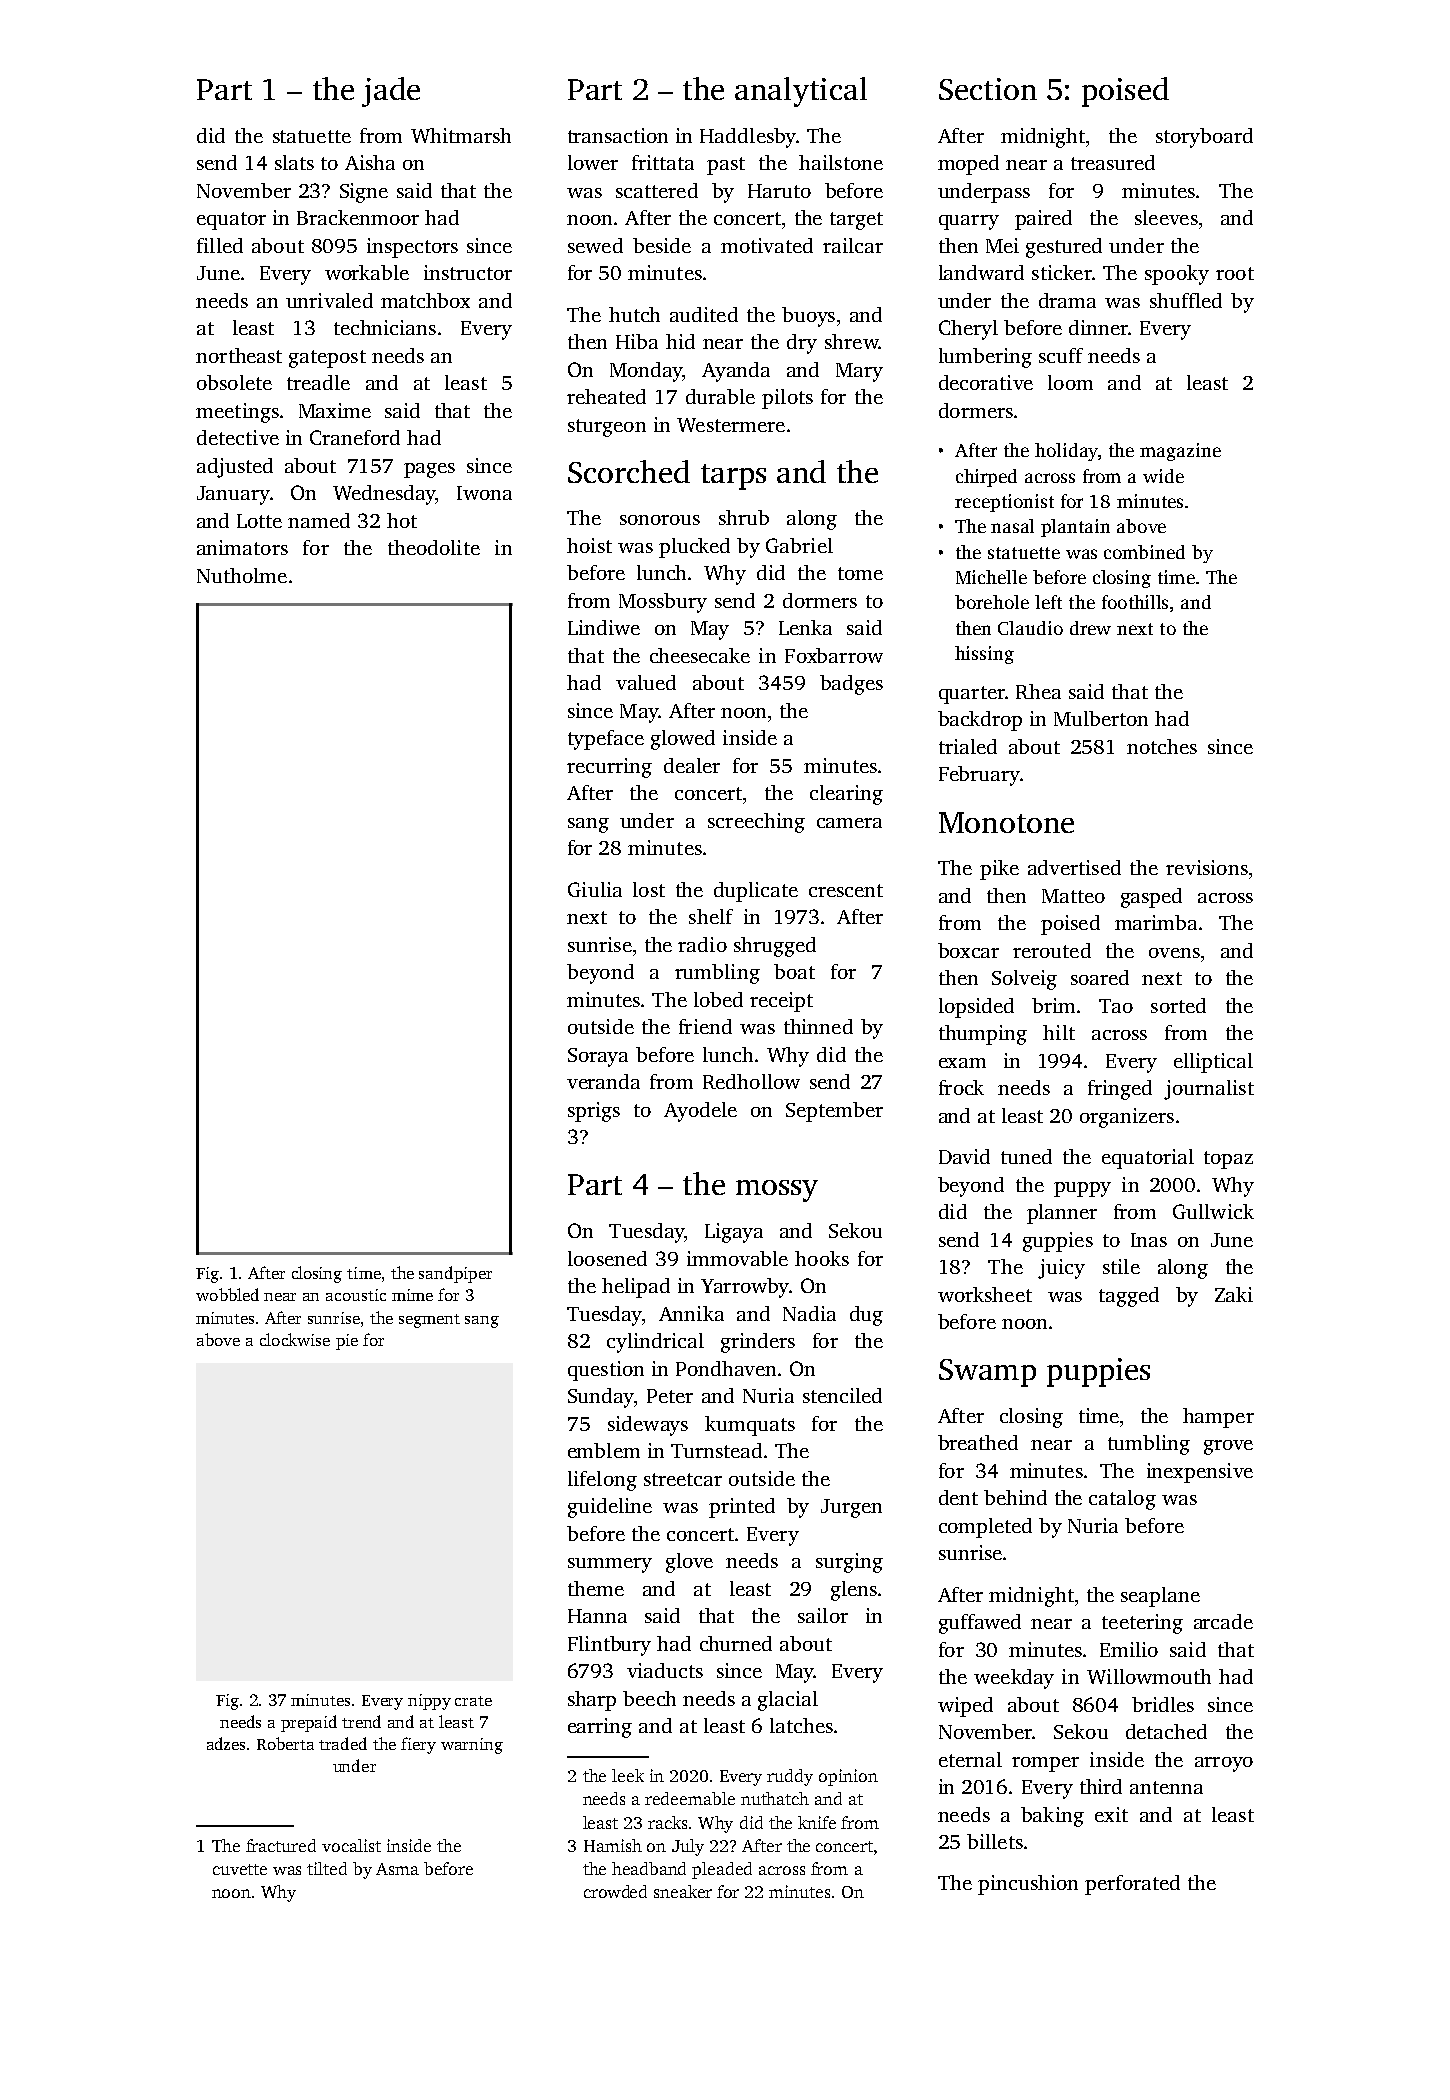 The width and height of the document is (1450, 2100). What do you see at coordinates (662, 245) in the document?
I see `beside` at bounding box center [662, 245].
